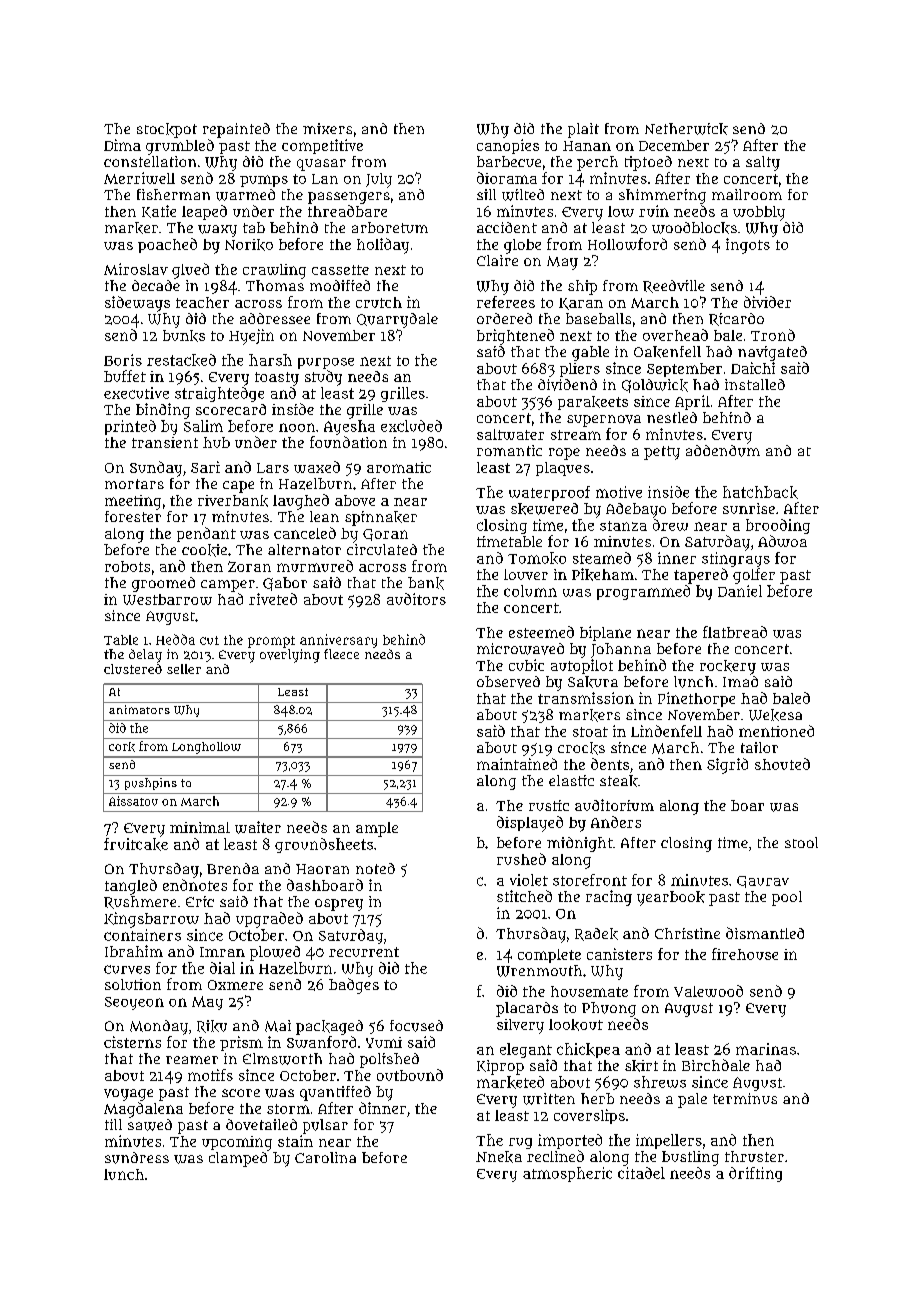 The height and width of the page is (1308, 924). I want to click on stool, so click(801, 842).
